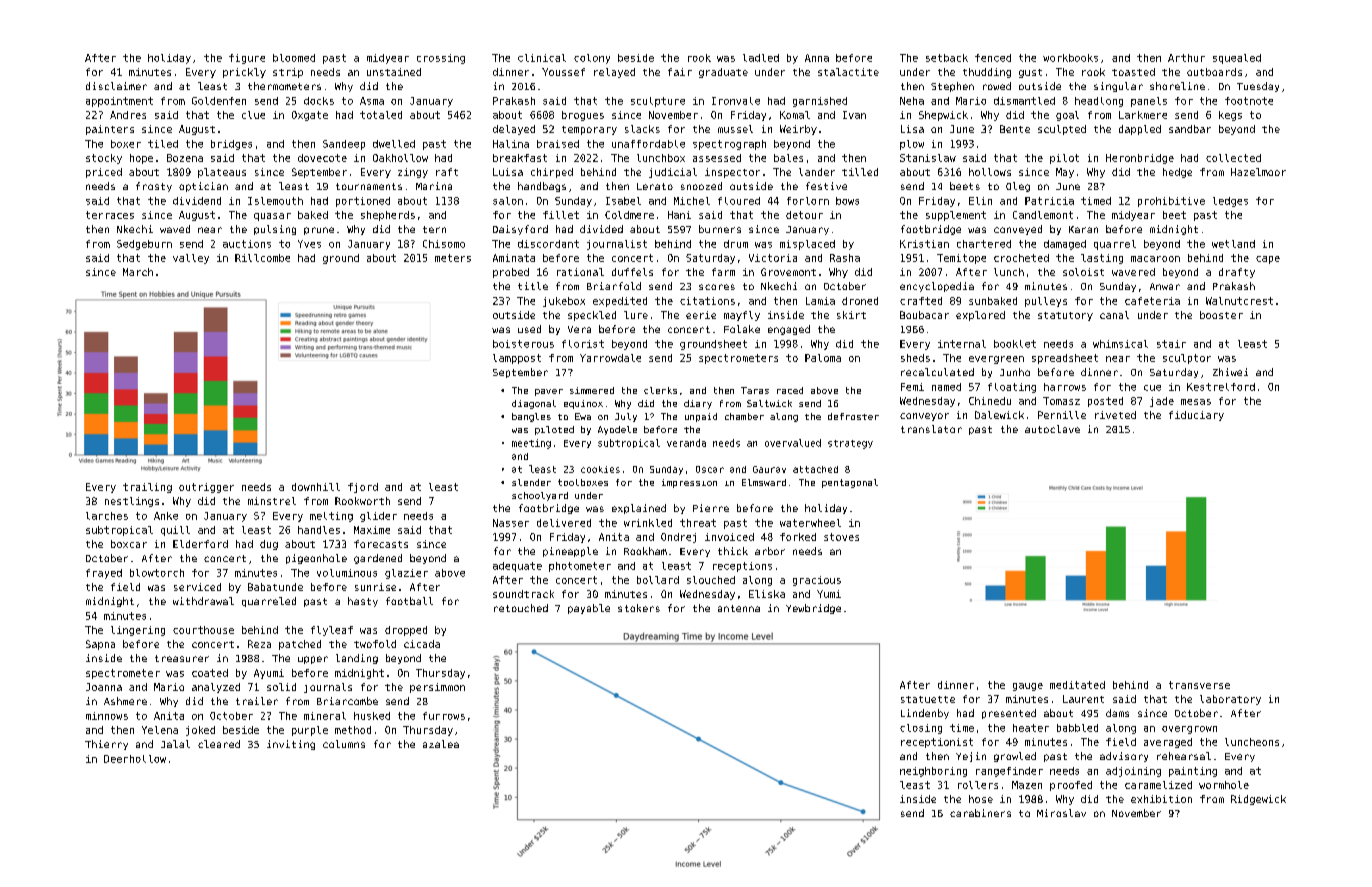 The width and height of the document is (1372, 887). I want to click on unpaid, so click(701, 417).
